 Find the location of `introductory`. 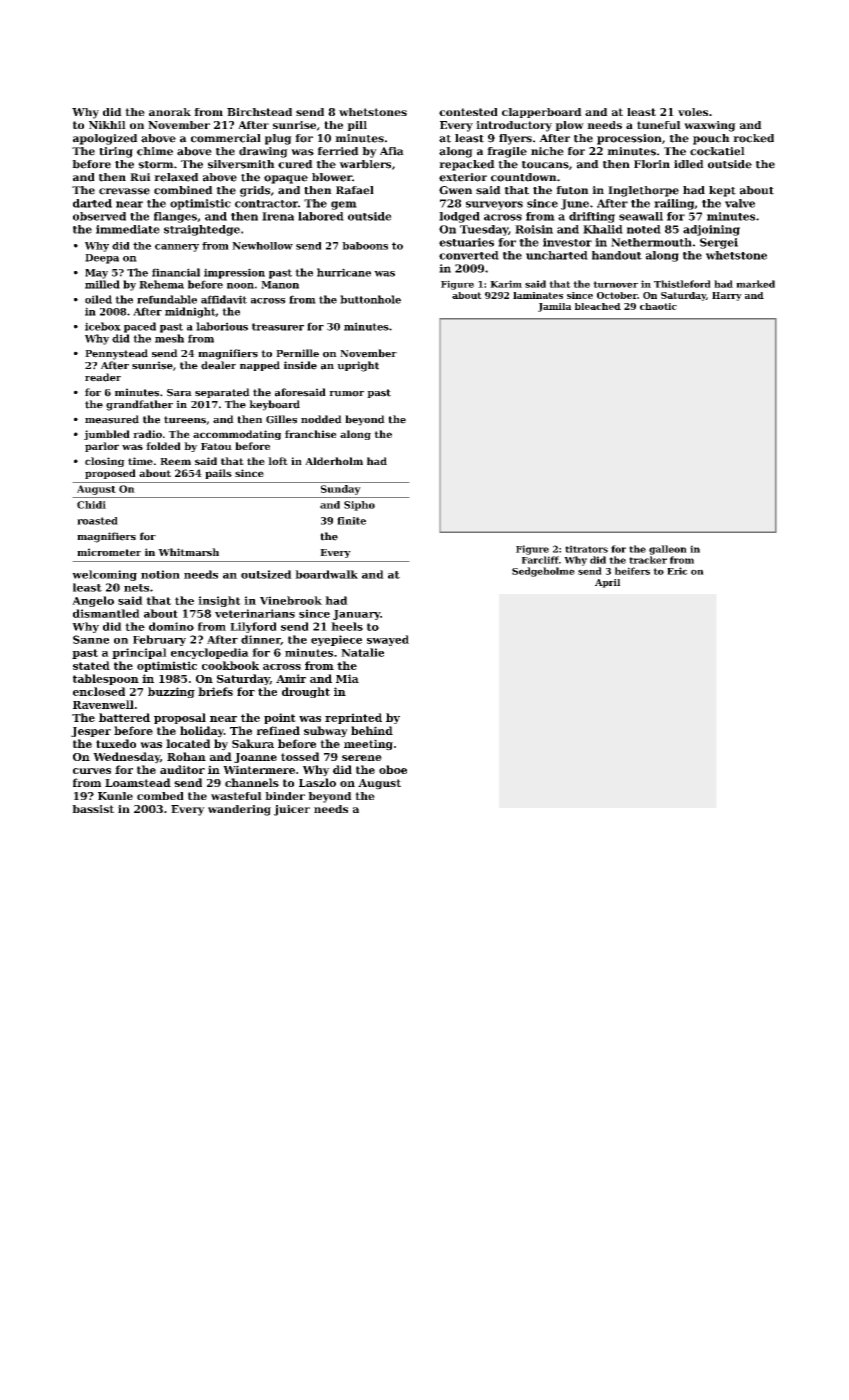

introductory is located at coordinates (514, 126).
